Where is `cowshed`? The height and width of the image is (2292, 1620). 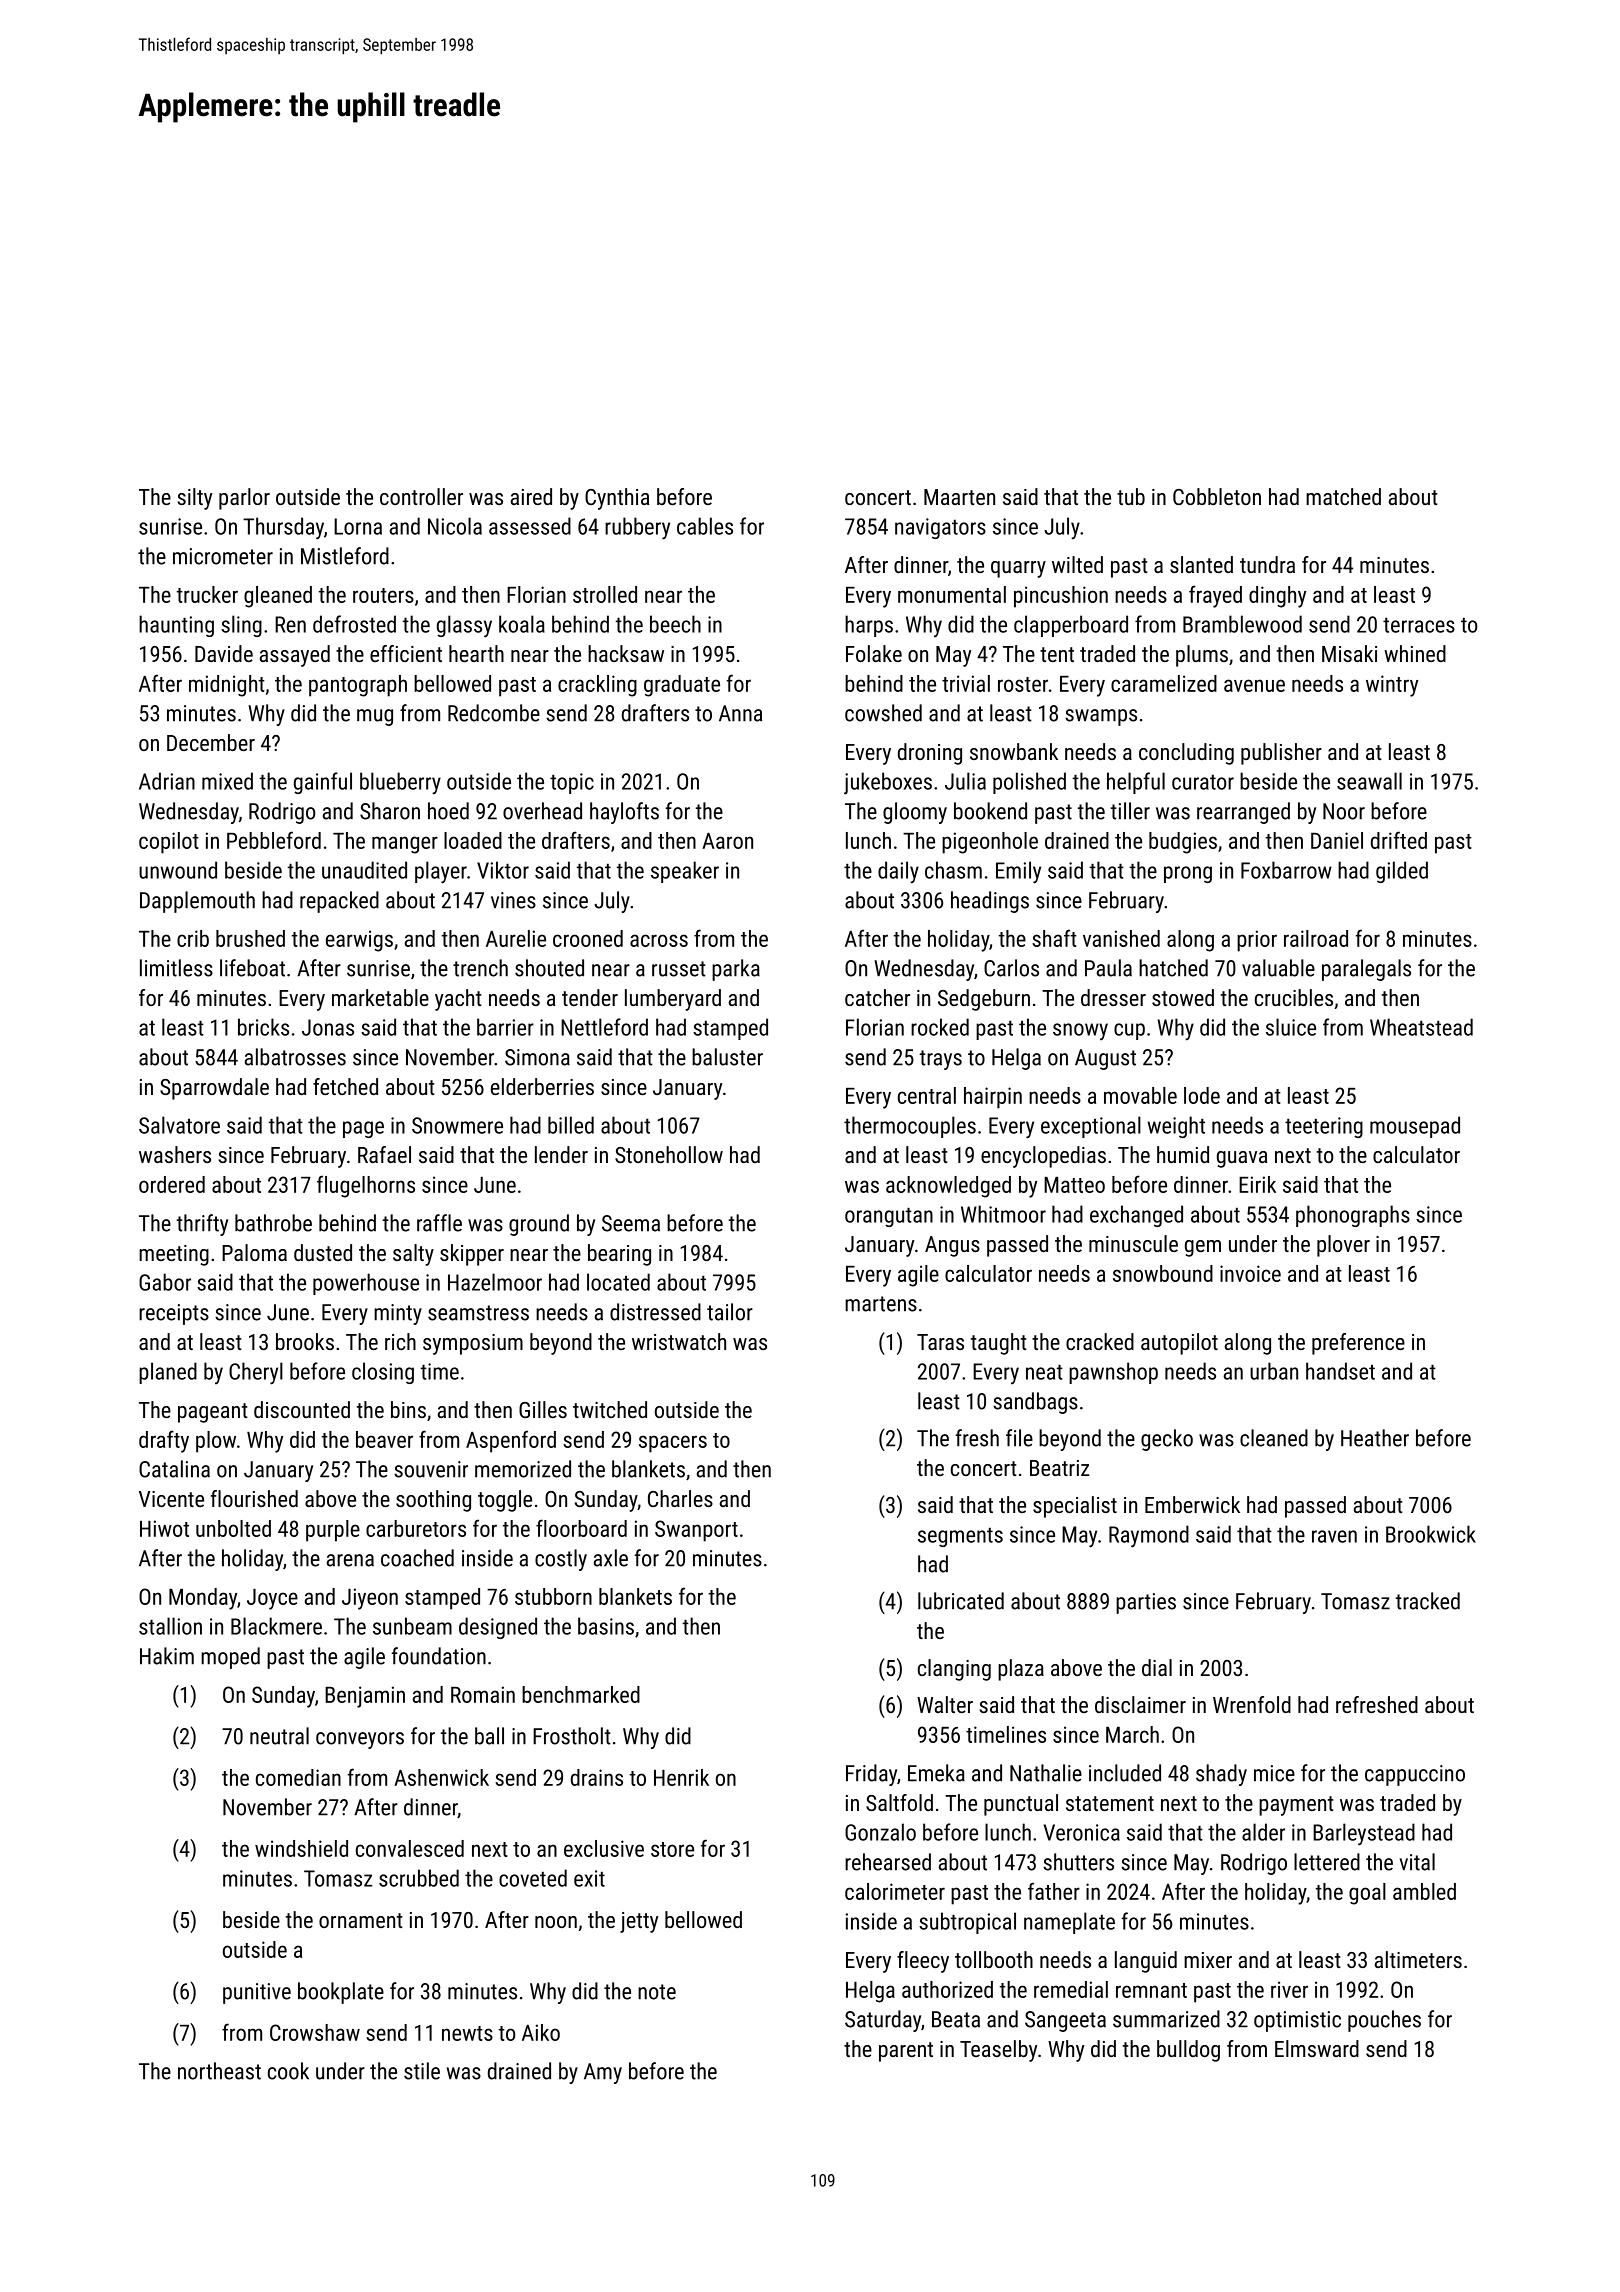
cowshed is located at coordinates (883, 713).
